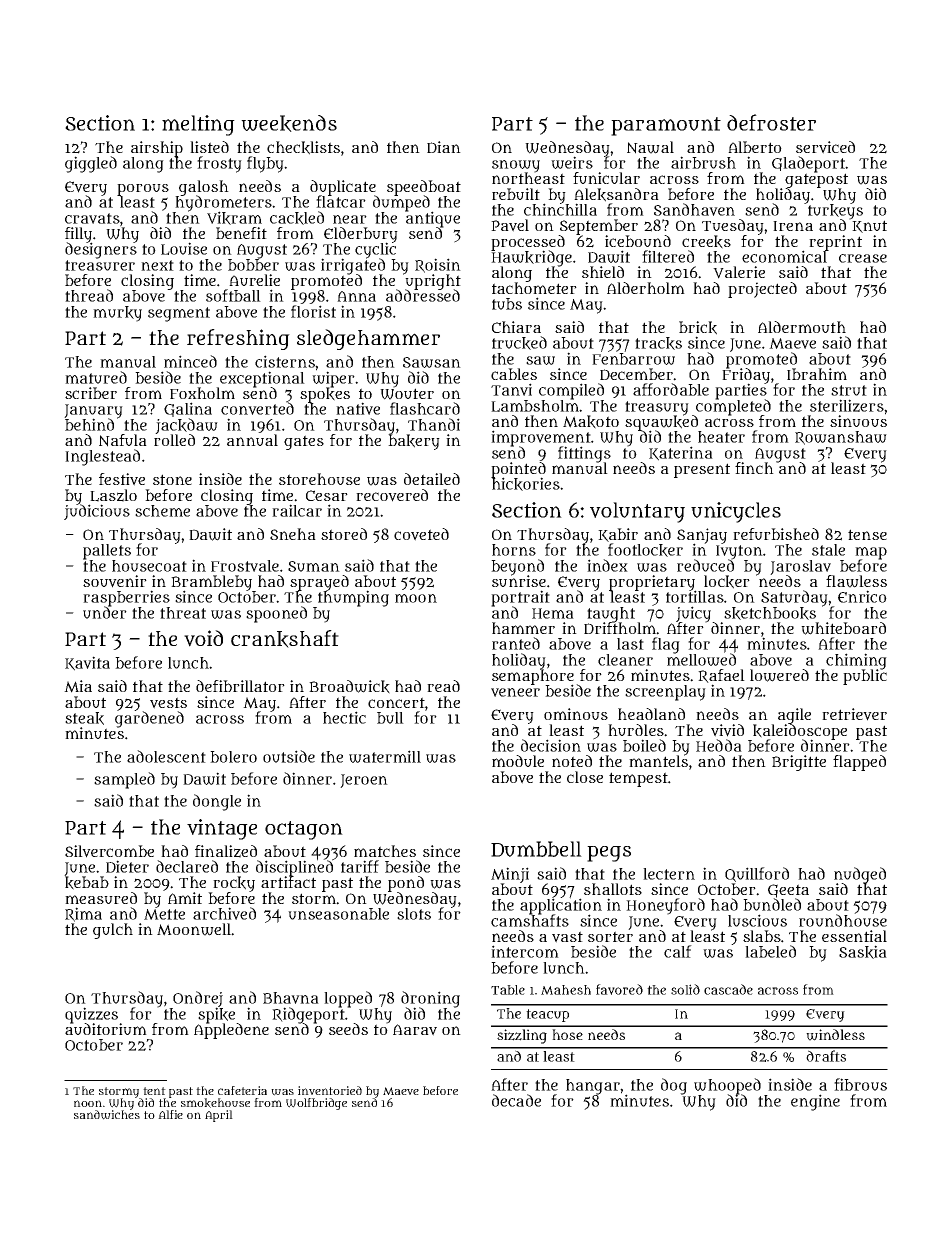 This page has height=1233, width=952. Describe the element at coordinates (78, 235) in the page. I see `filly` at that location.
